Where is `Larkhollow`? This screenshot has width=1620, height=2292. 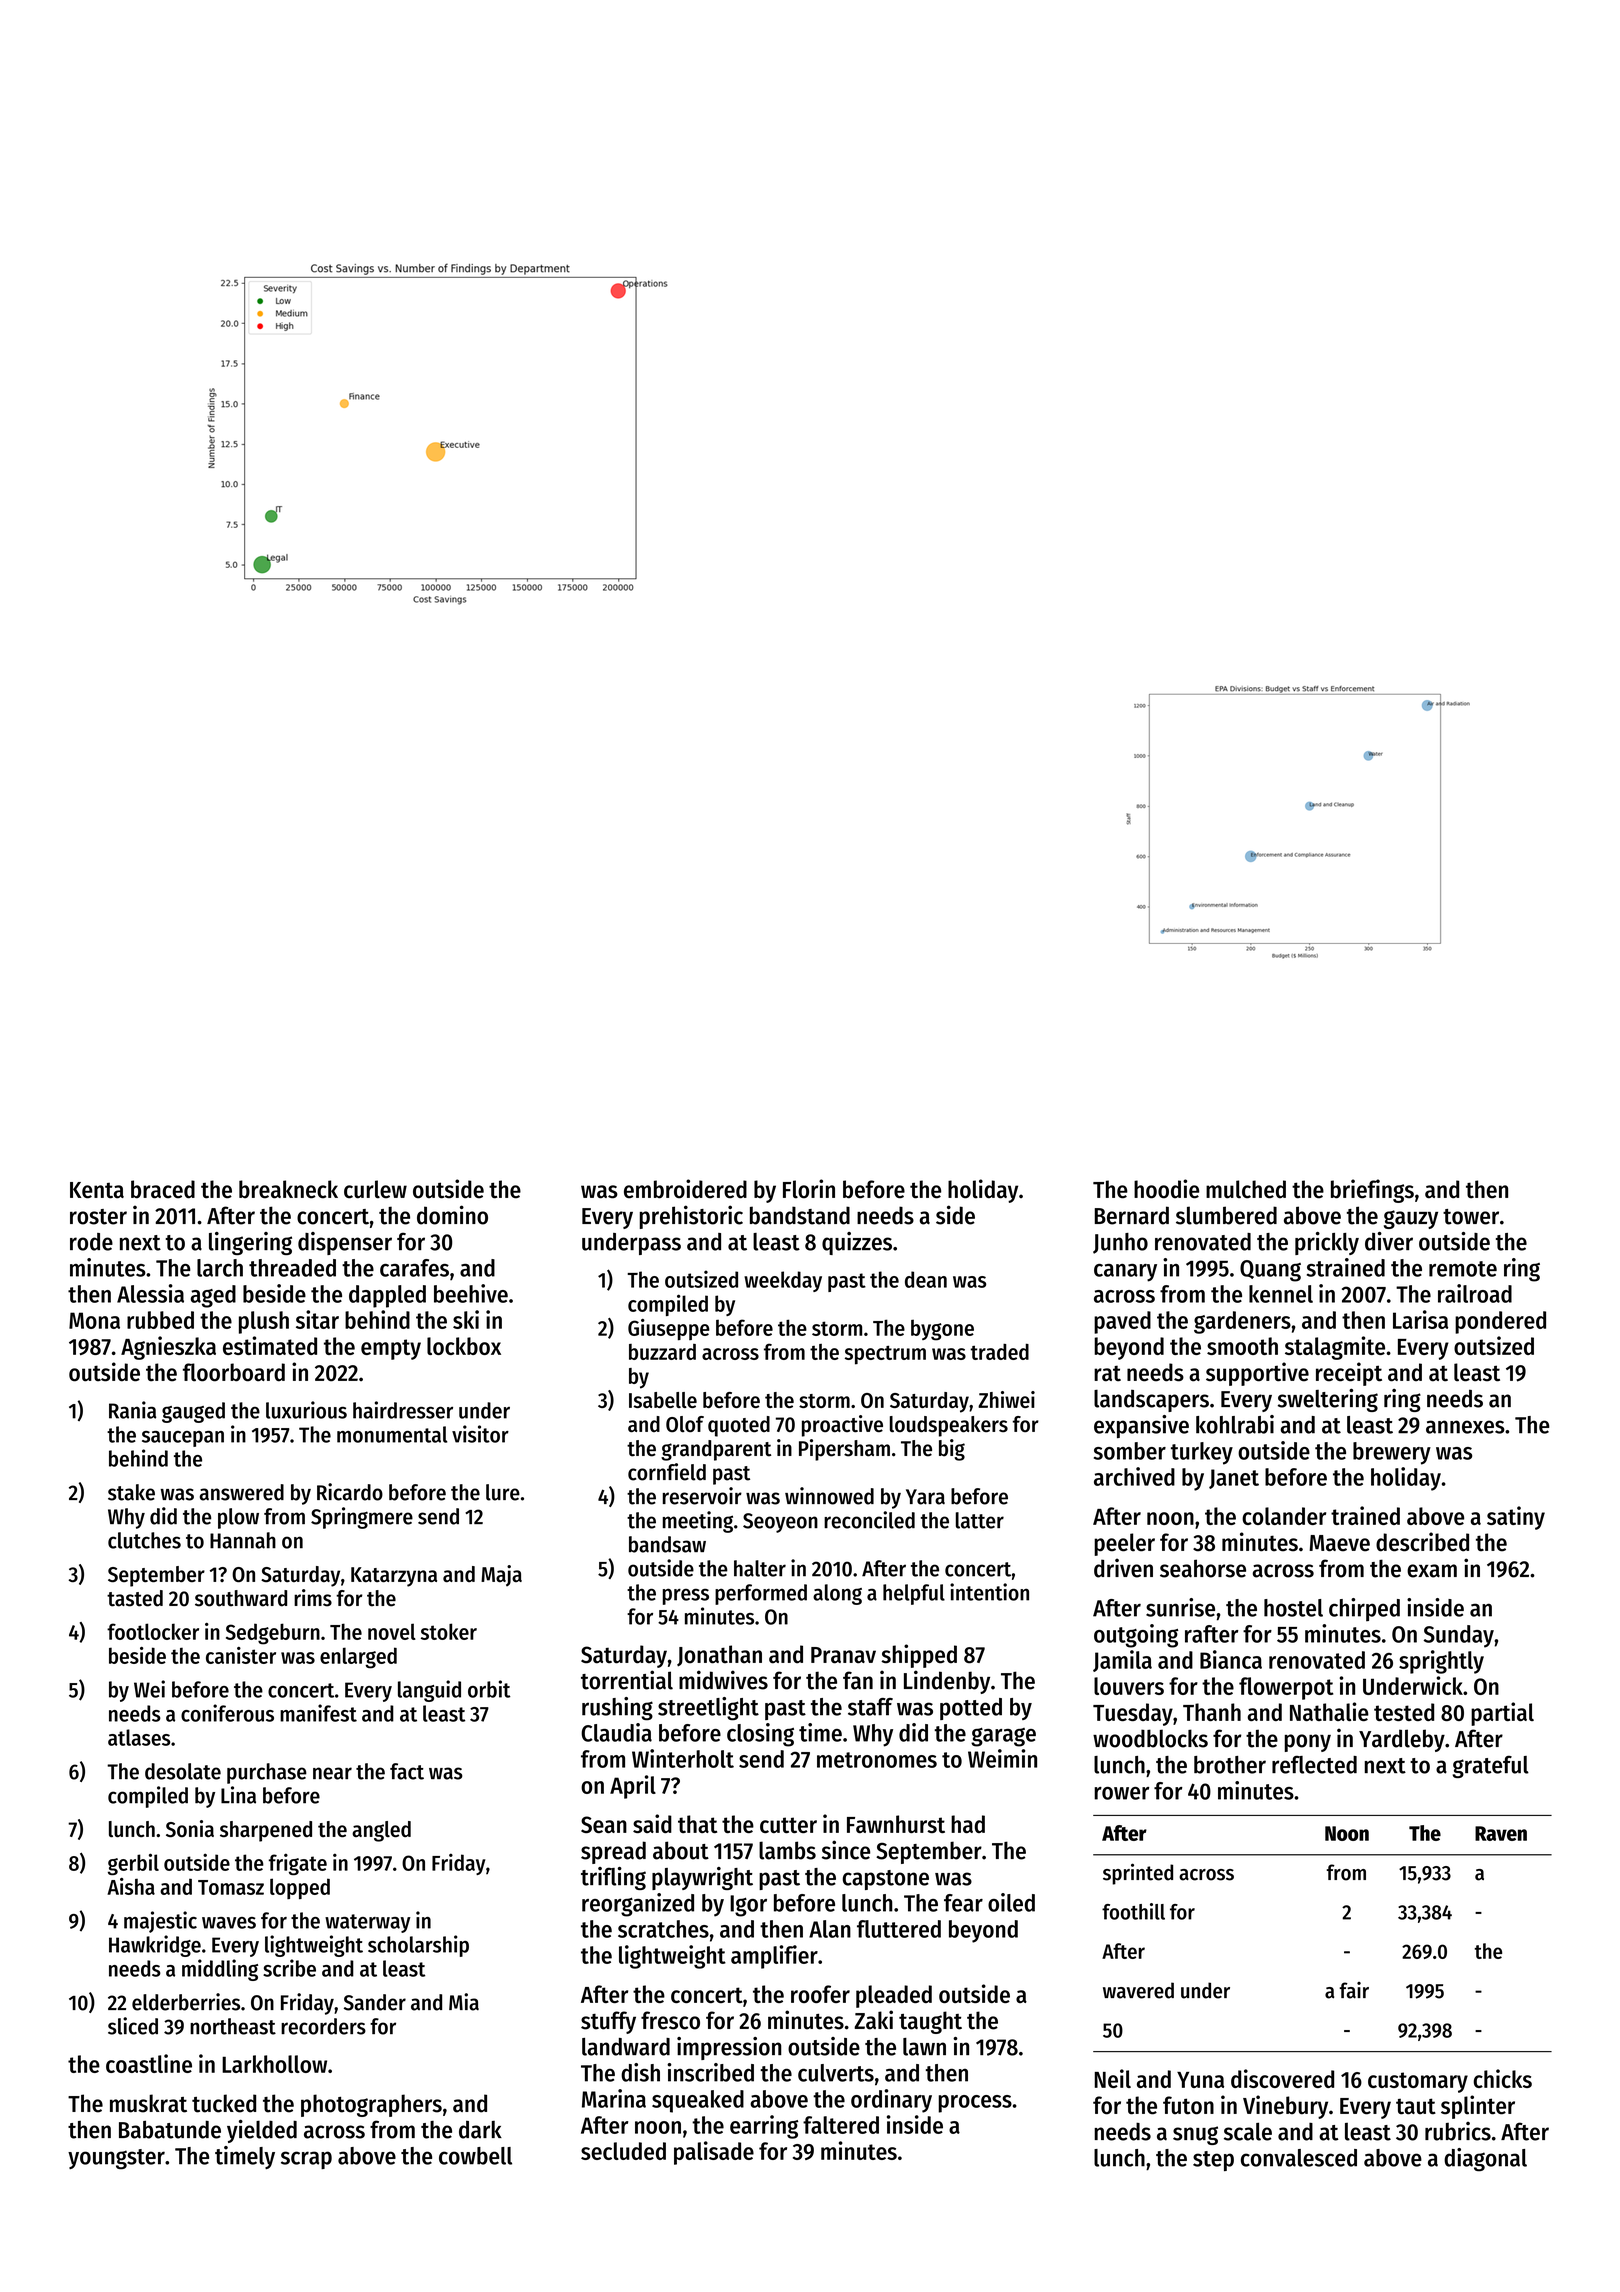 Larkhollow is located at coordinates (274, 2064).
